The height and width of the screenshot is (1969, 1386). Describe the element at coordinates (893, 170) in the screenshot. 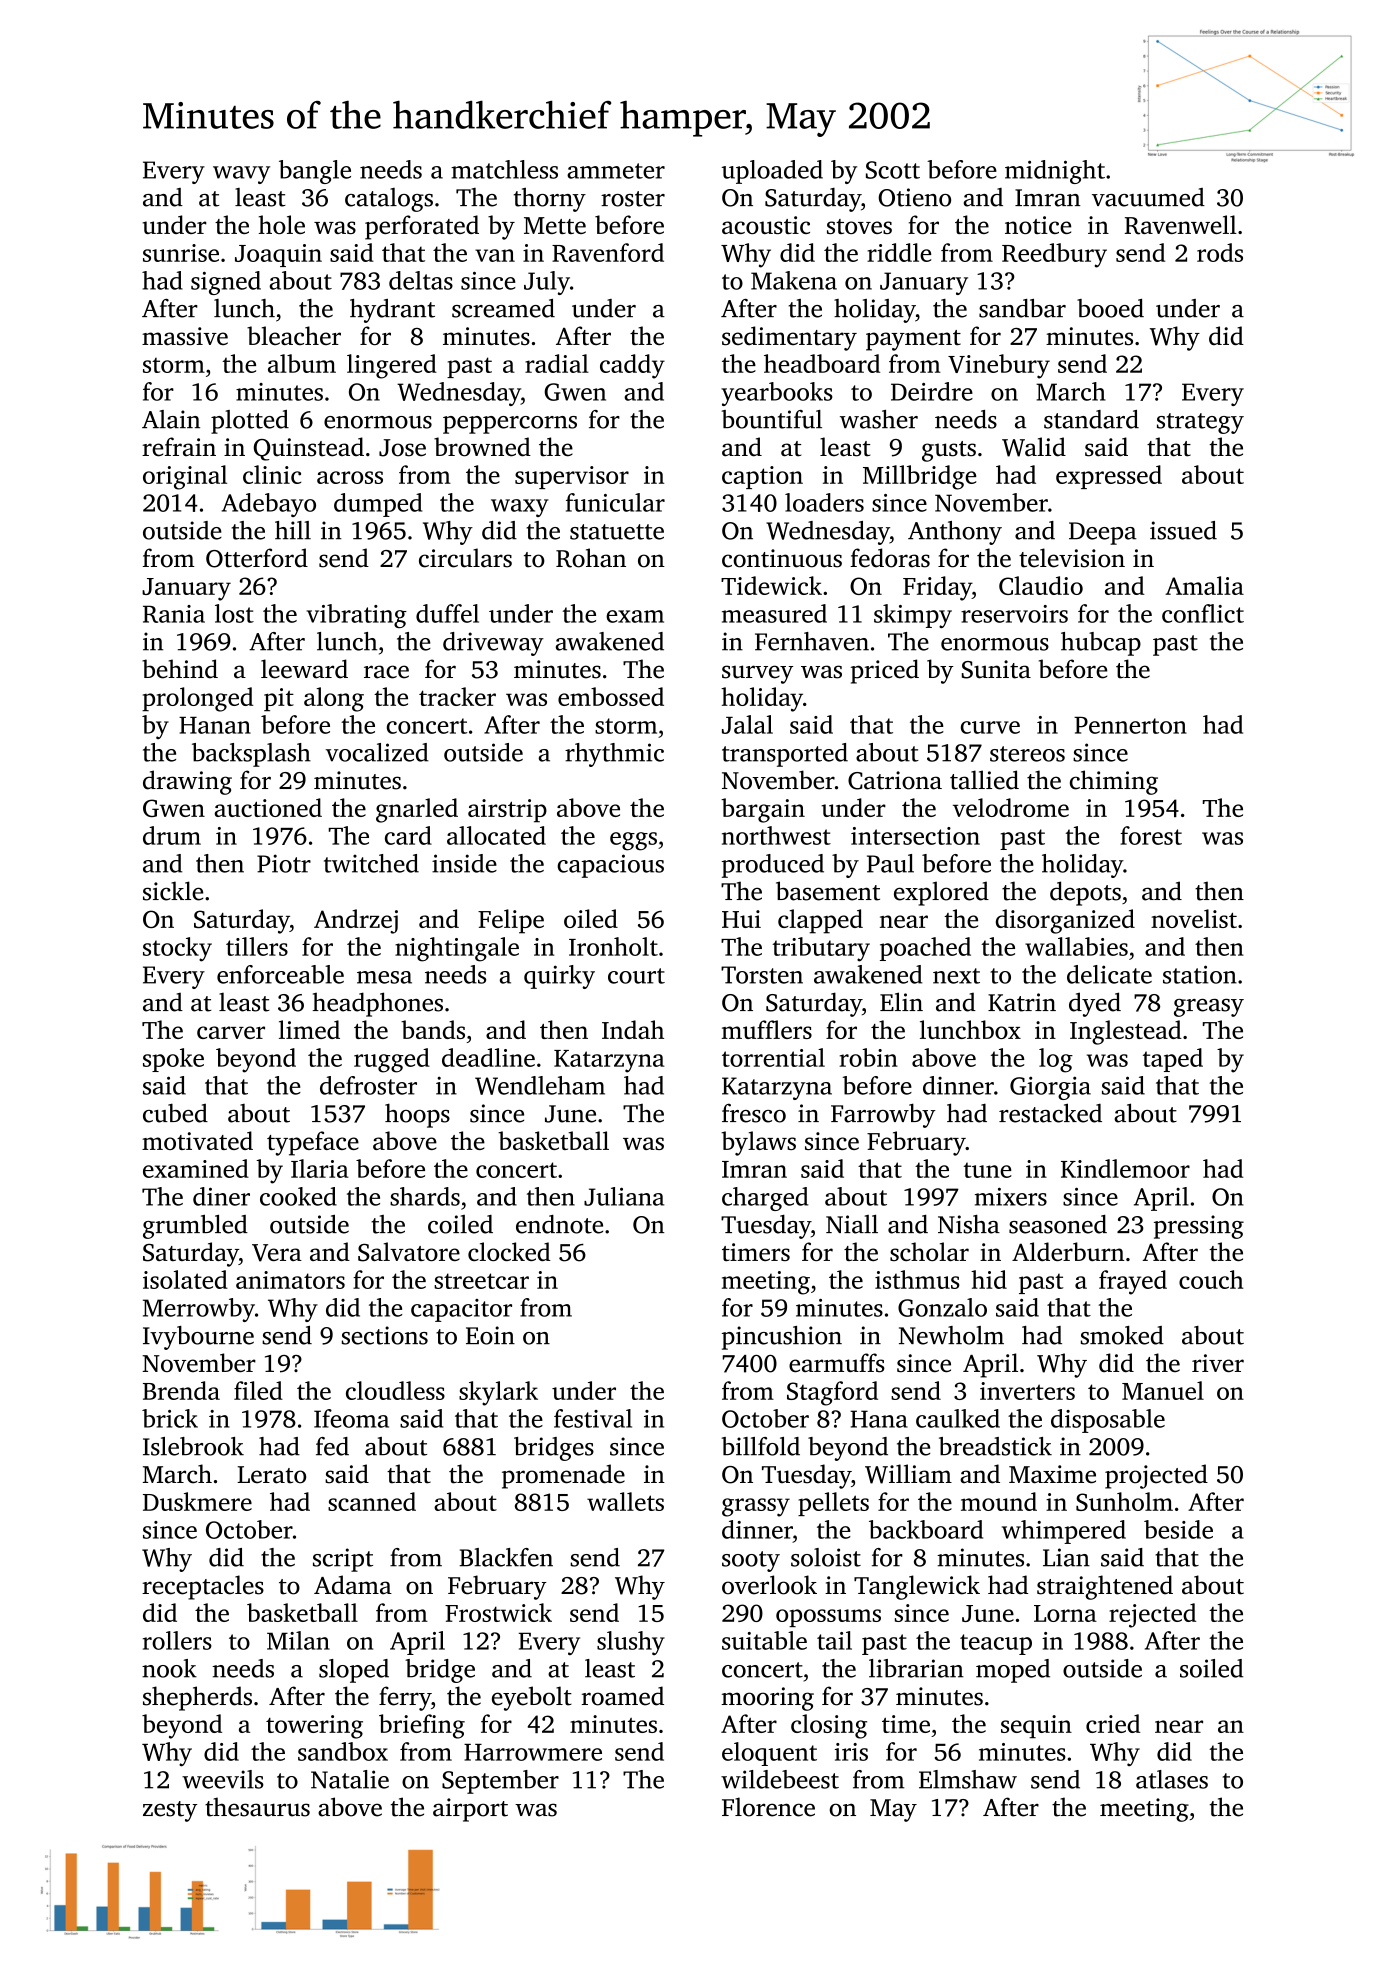

I see `Scott` at that location.
